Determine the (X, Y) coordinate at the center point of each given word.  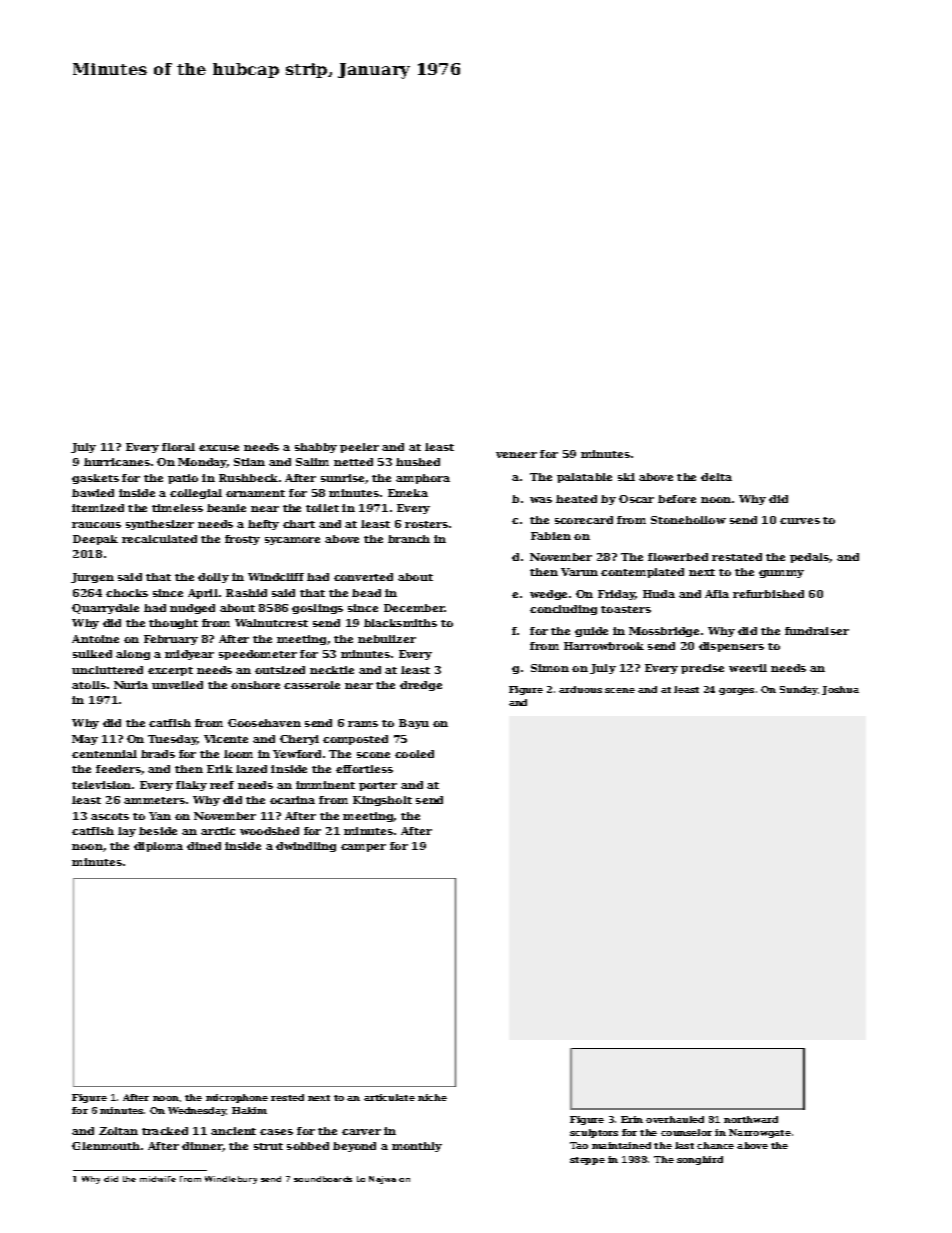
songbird (700, 1160)
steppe (587, 1161)
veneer (516, 455)
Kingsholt (382, 801)
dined (204, 846)
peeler (359, 448)
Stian (249, 462)
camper (363, 848)
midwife (158, 1179)
